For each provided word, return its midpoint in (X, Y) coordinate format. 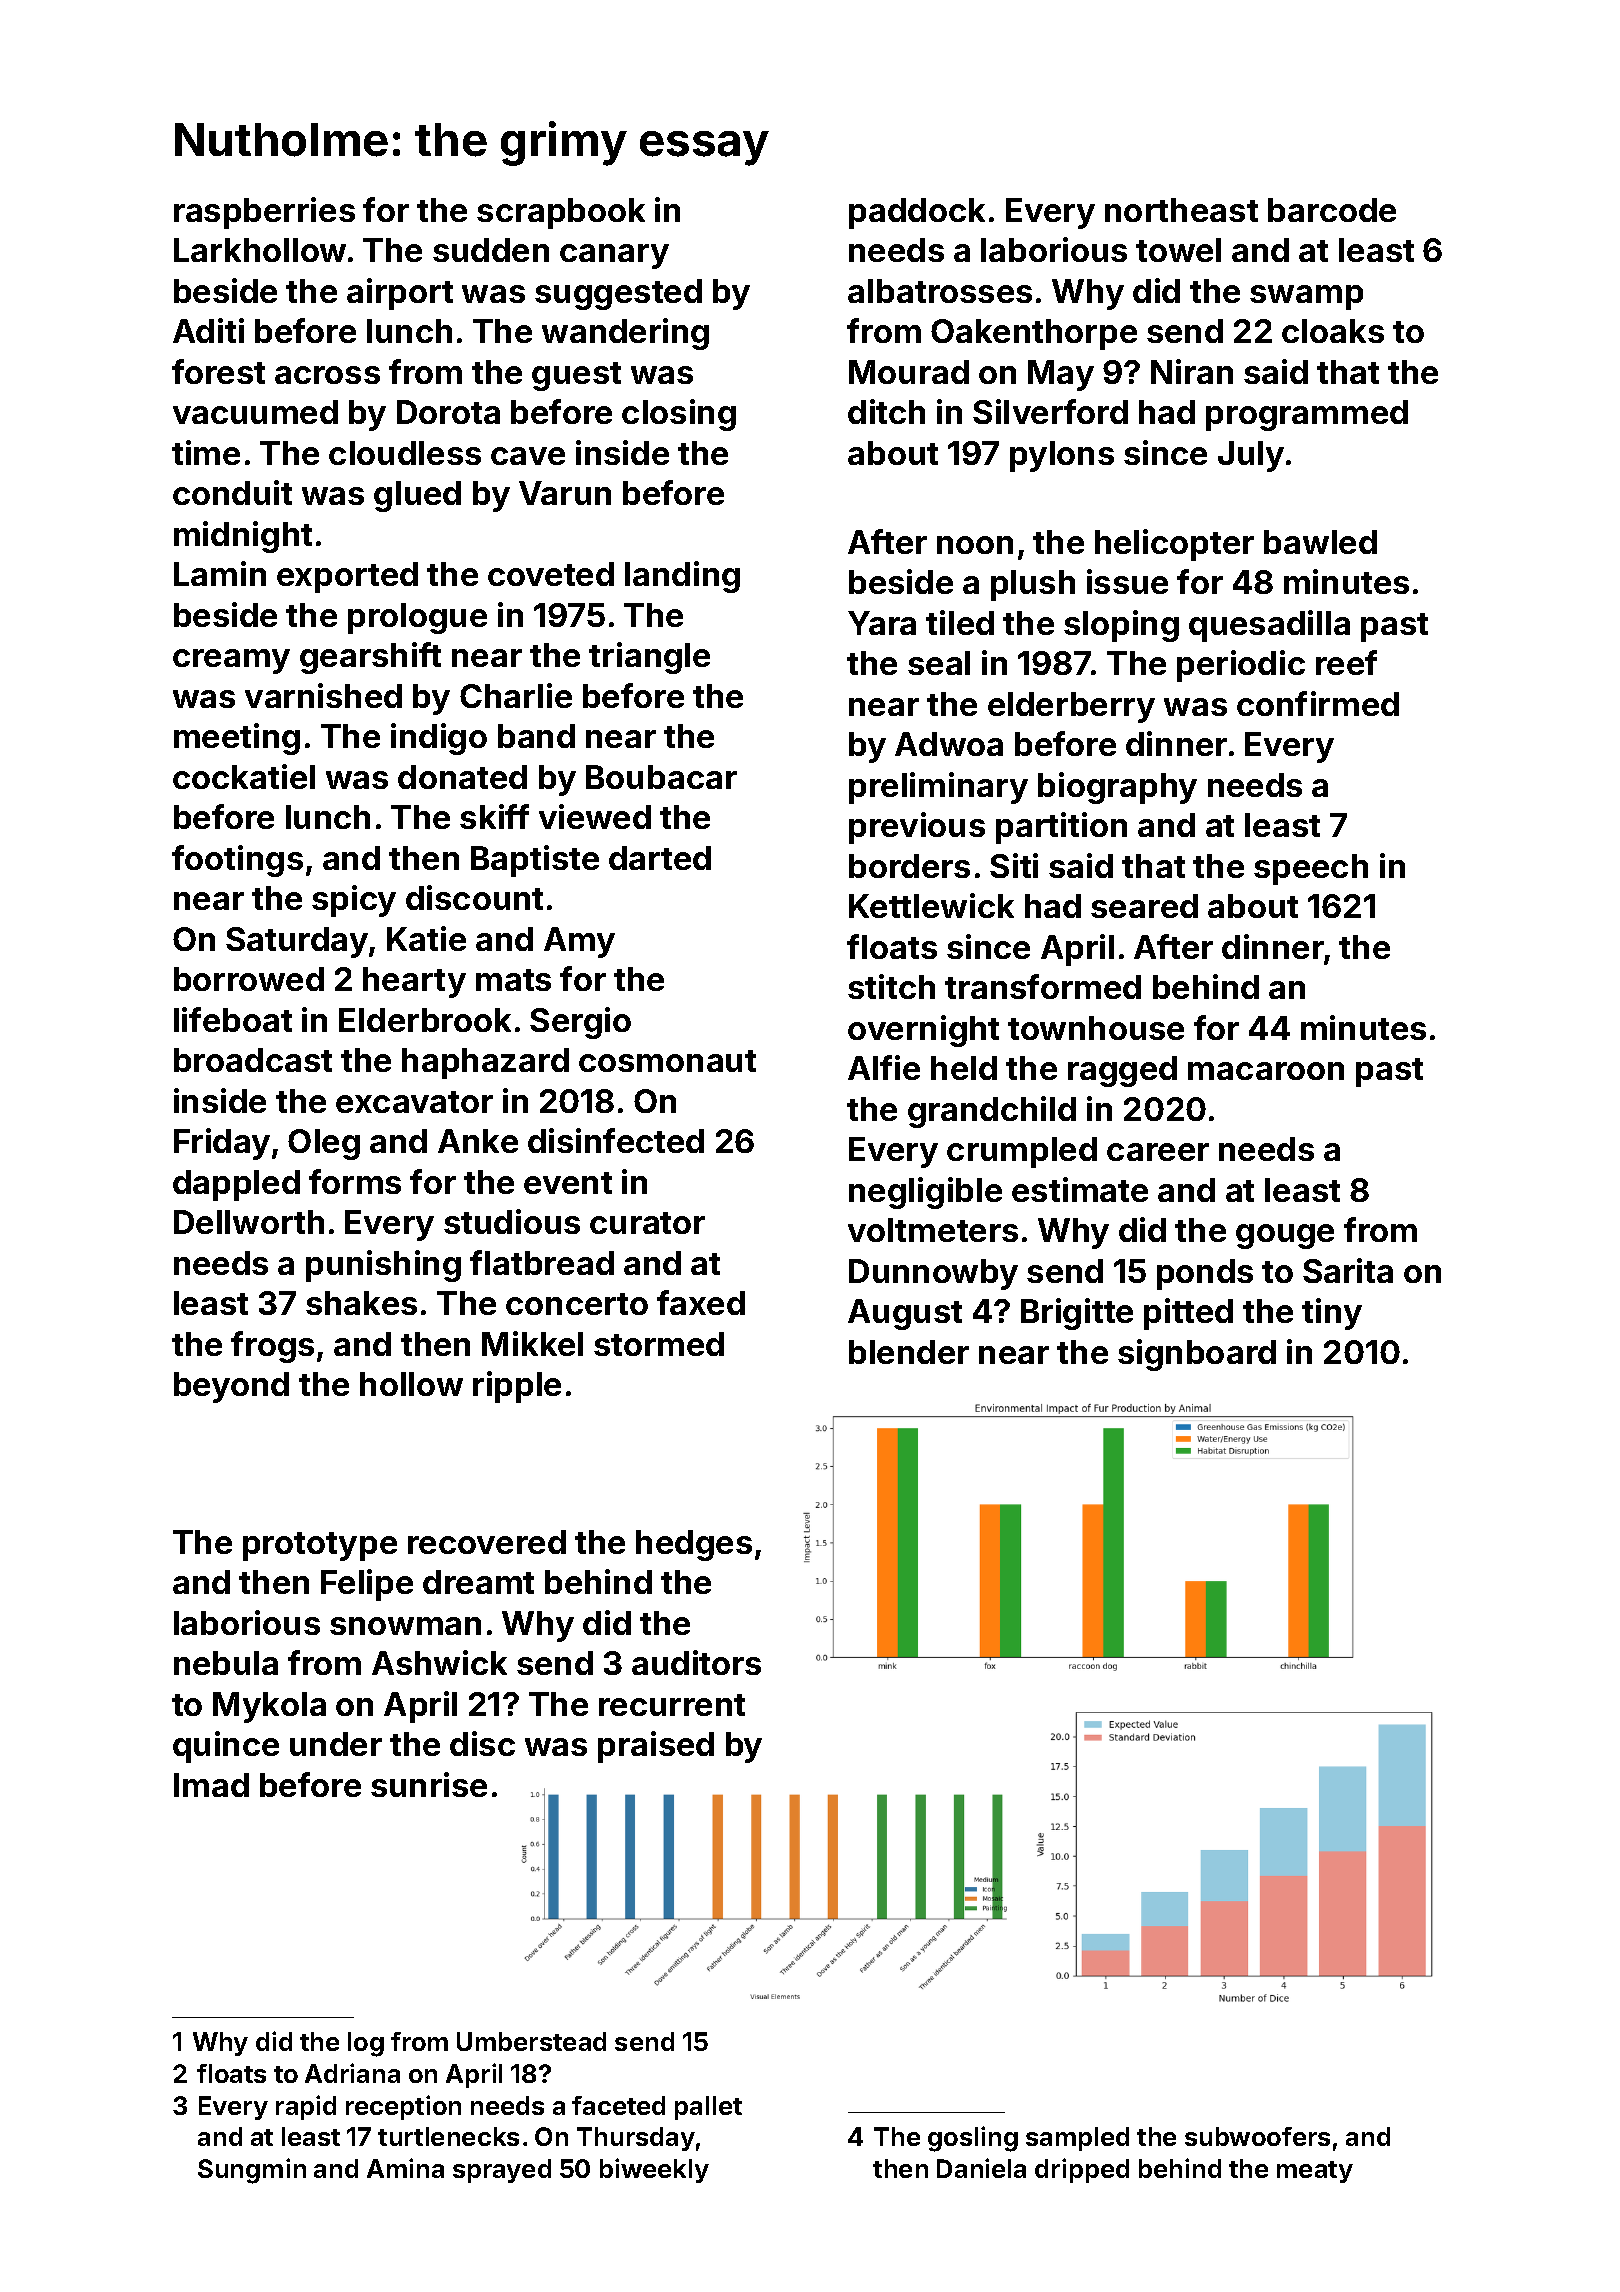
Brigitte (1077, 1314)
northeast (1181, 210)
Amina (405, 2168)
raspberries (264, 213)
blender (909, 1352)
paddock (917, 213)
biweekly (654, 2170)
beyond (231, 1387)
